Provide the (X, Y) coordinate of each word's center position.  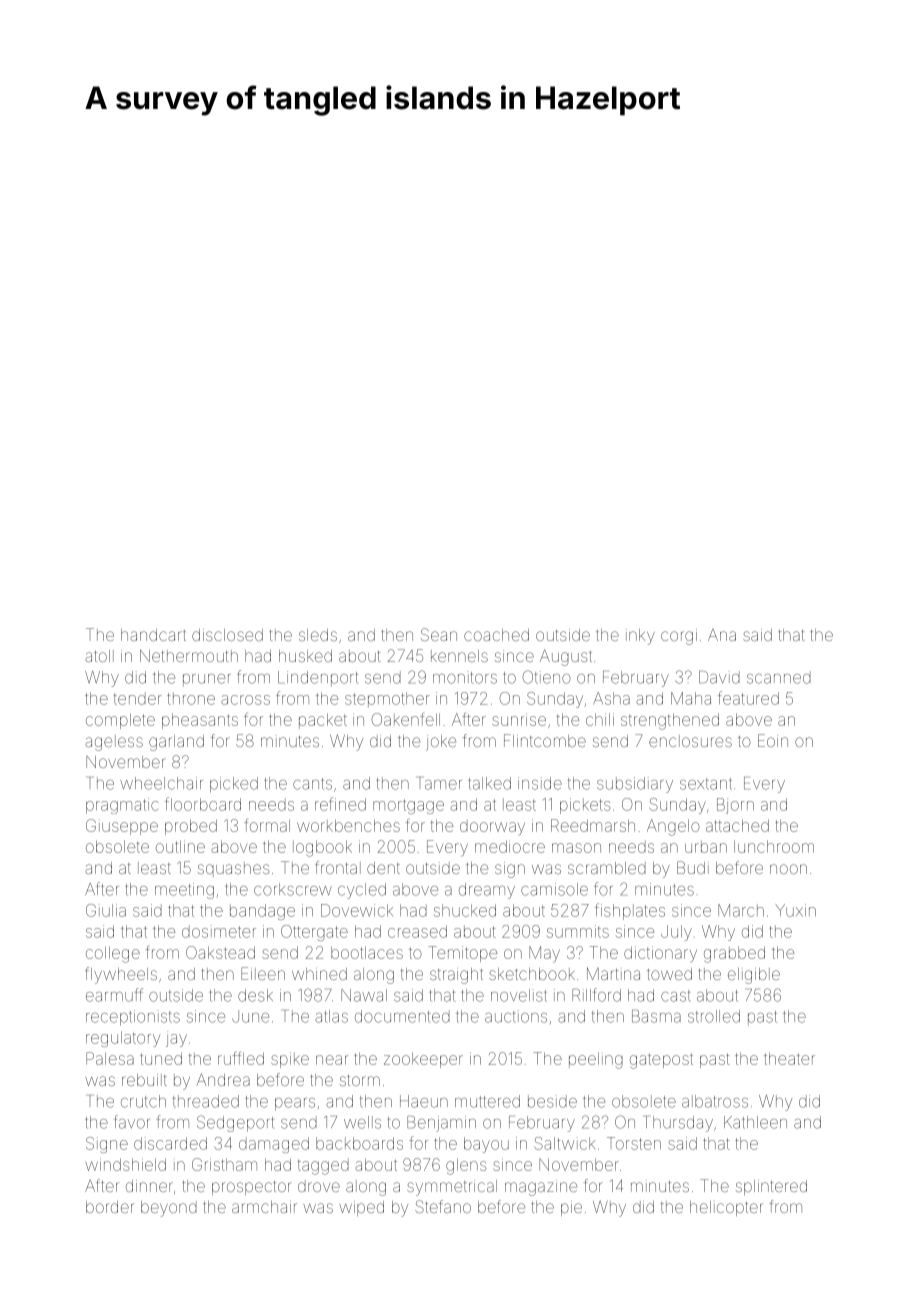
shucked (465, 910)
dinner (149, 1186)
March (741, 910)
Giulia (106, 910)
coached (496, 635)
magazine (541, 1188)
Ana (722, 635)
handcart (153, 635)
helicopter (726, 1208)
